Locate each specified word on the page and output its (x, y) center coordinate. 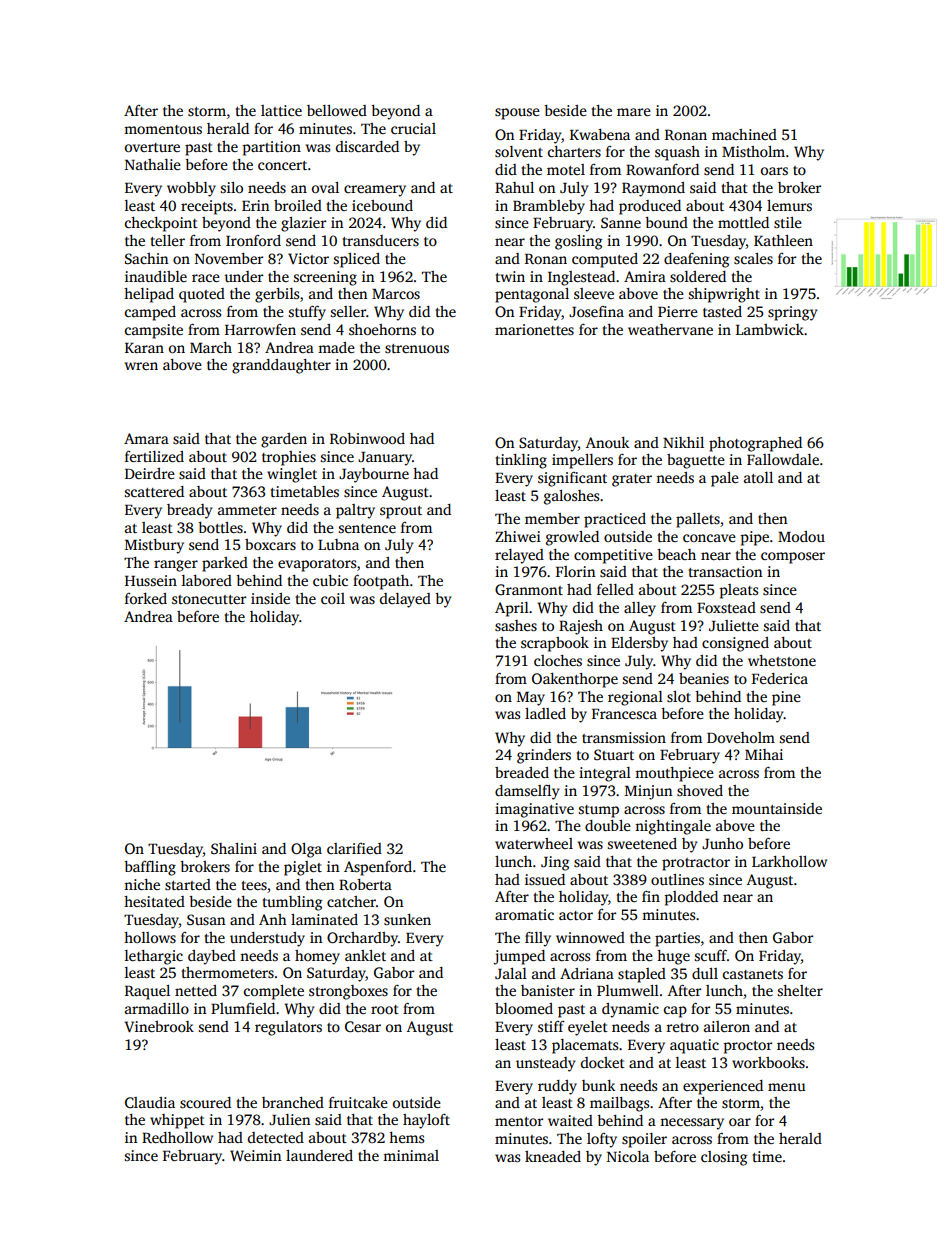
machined (744, 134)
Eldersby (639, 644)
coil (333, 598)
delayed (405, 600)
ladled (545, 713)
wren (141, 366)
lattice (281, 110)
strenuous (417, 348)
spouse (517, 114)
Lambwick (770, 329)
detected (276, 1137)
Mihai (764, 754)
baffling (150, 868)
